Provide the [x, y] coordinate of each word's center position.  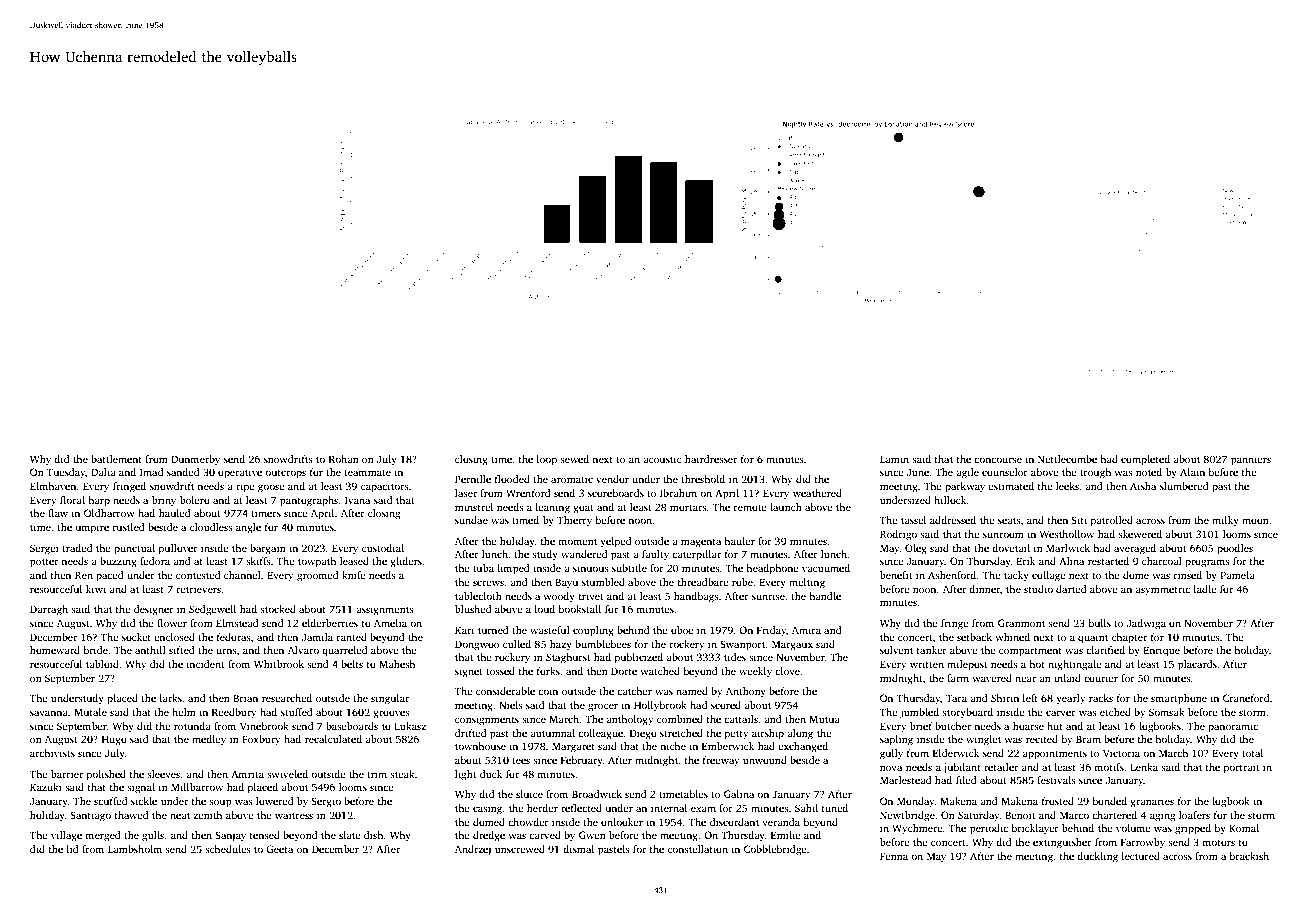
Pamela [1237, 575]
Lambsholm [135, 849]
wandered [584, 554]
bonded [1109, 801]
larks [171, 698]
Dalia [103, 472]
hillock [950, 500]
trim [377, 774]
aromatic [572, 479]
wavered [992, 678]
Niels [511, 705]
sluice [529, 794]
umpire [92, 528]
